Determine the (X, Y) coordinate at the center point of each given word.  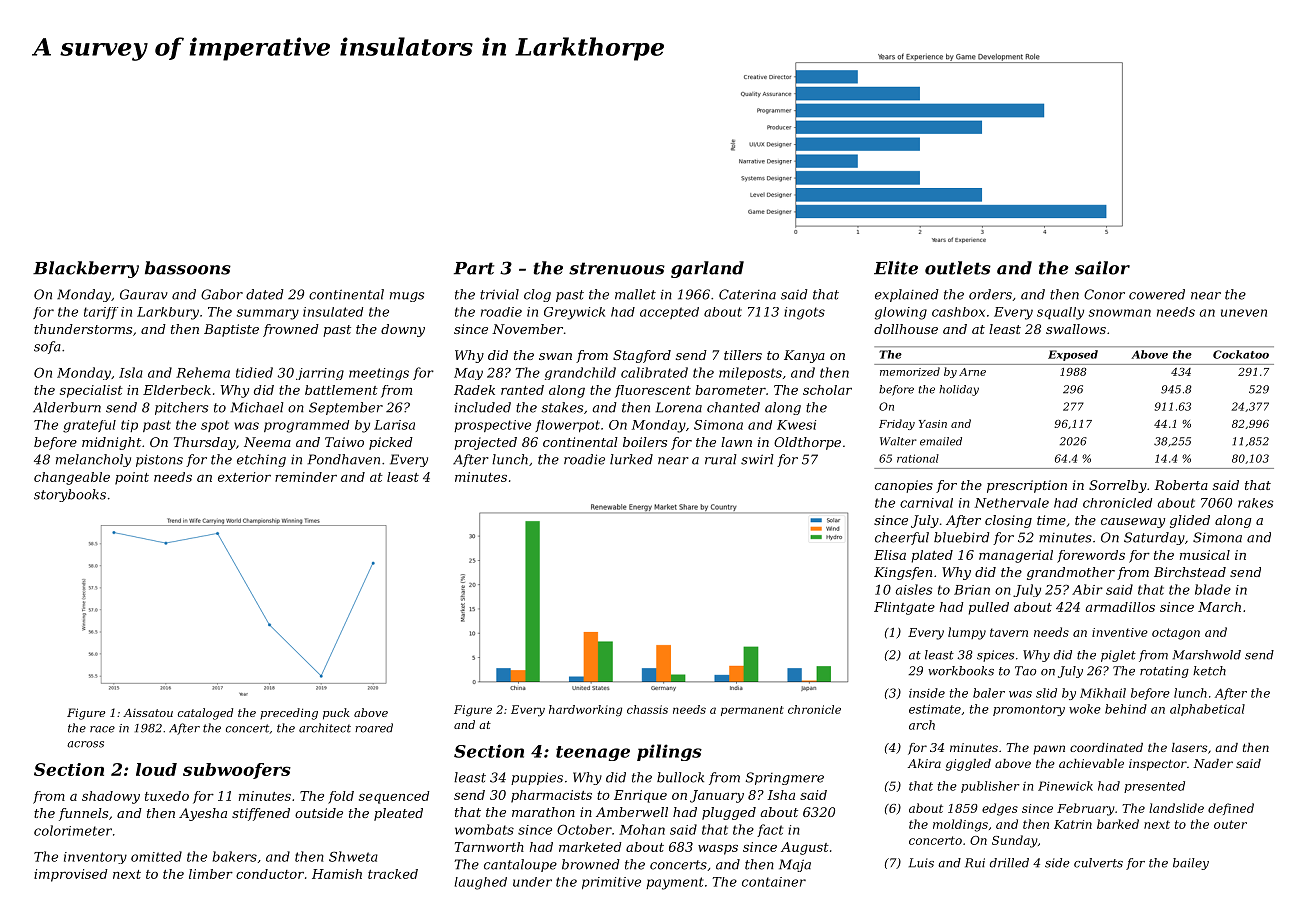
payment (675, 883)
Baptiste (231, 330)
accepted (669, 313)
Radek (474, 390)
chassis (647, 709)
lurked (631, 459)
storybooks (70, 495)
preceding (289, 714)
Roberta (1181, 485)
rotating (1164, 672)
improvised (71, 875)
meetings (379, 374)
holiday (959, 390)
